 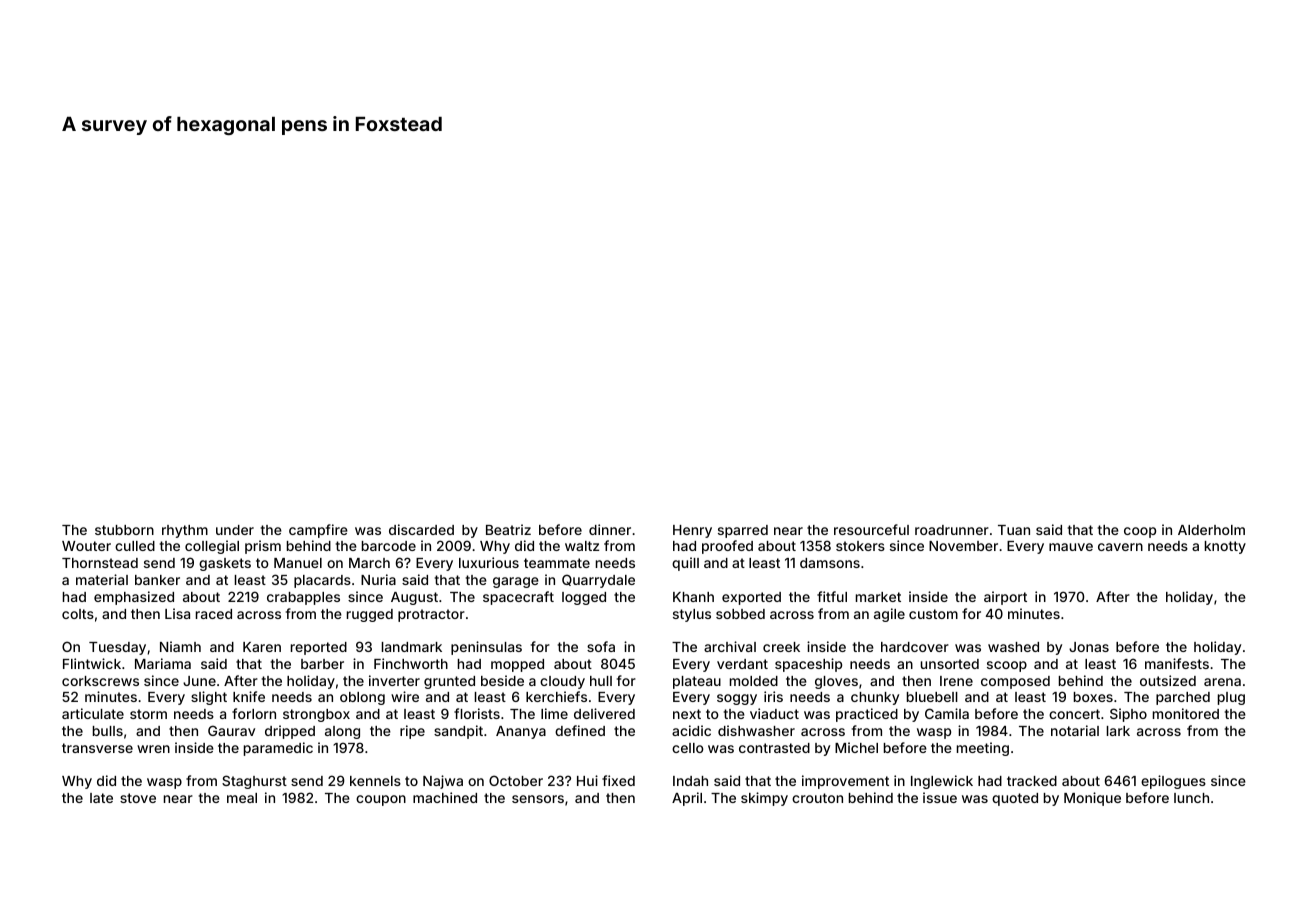 What do you see at coordinates (1005, 598) in the document?
I see `airport` at bounding box center [1005, 598].
